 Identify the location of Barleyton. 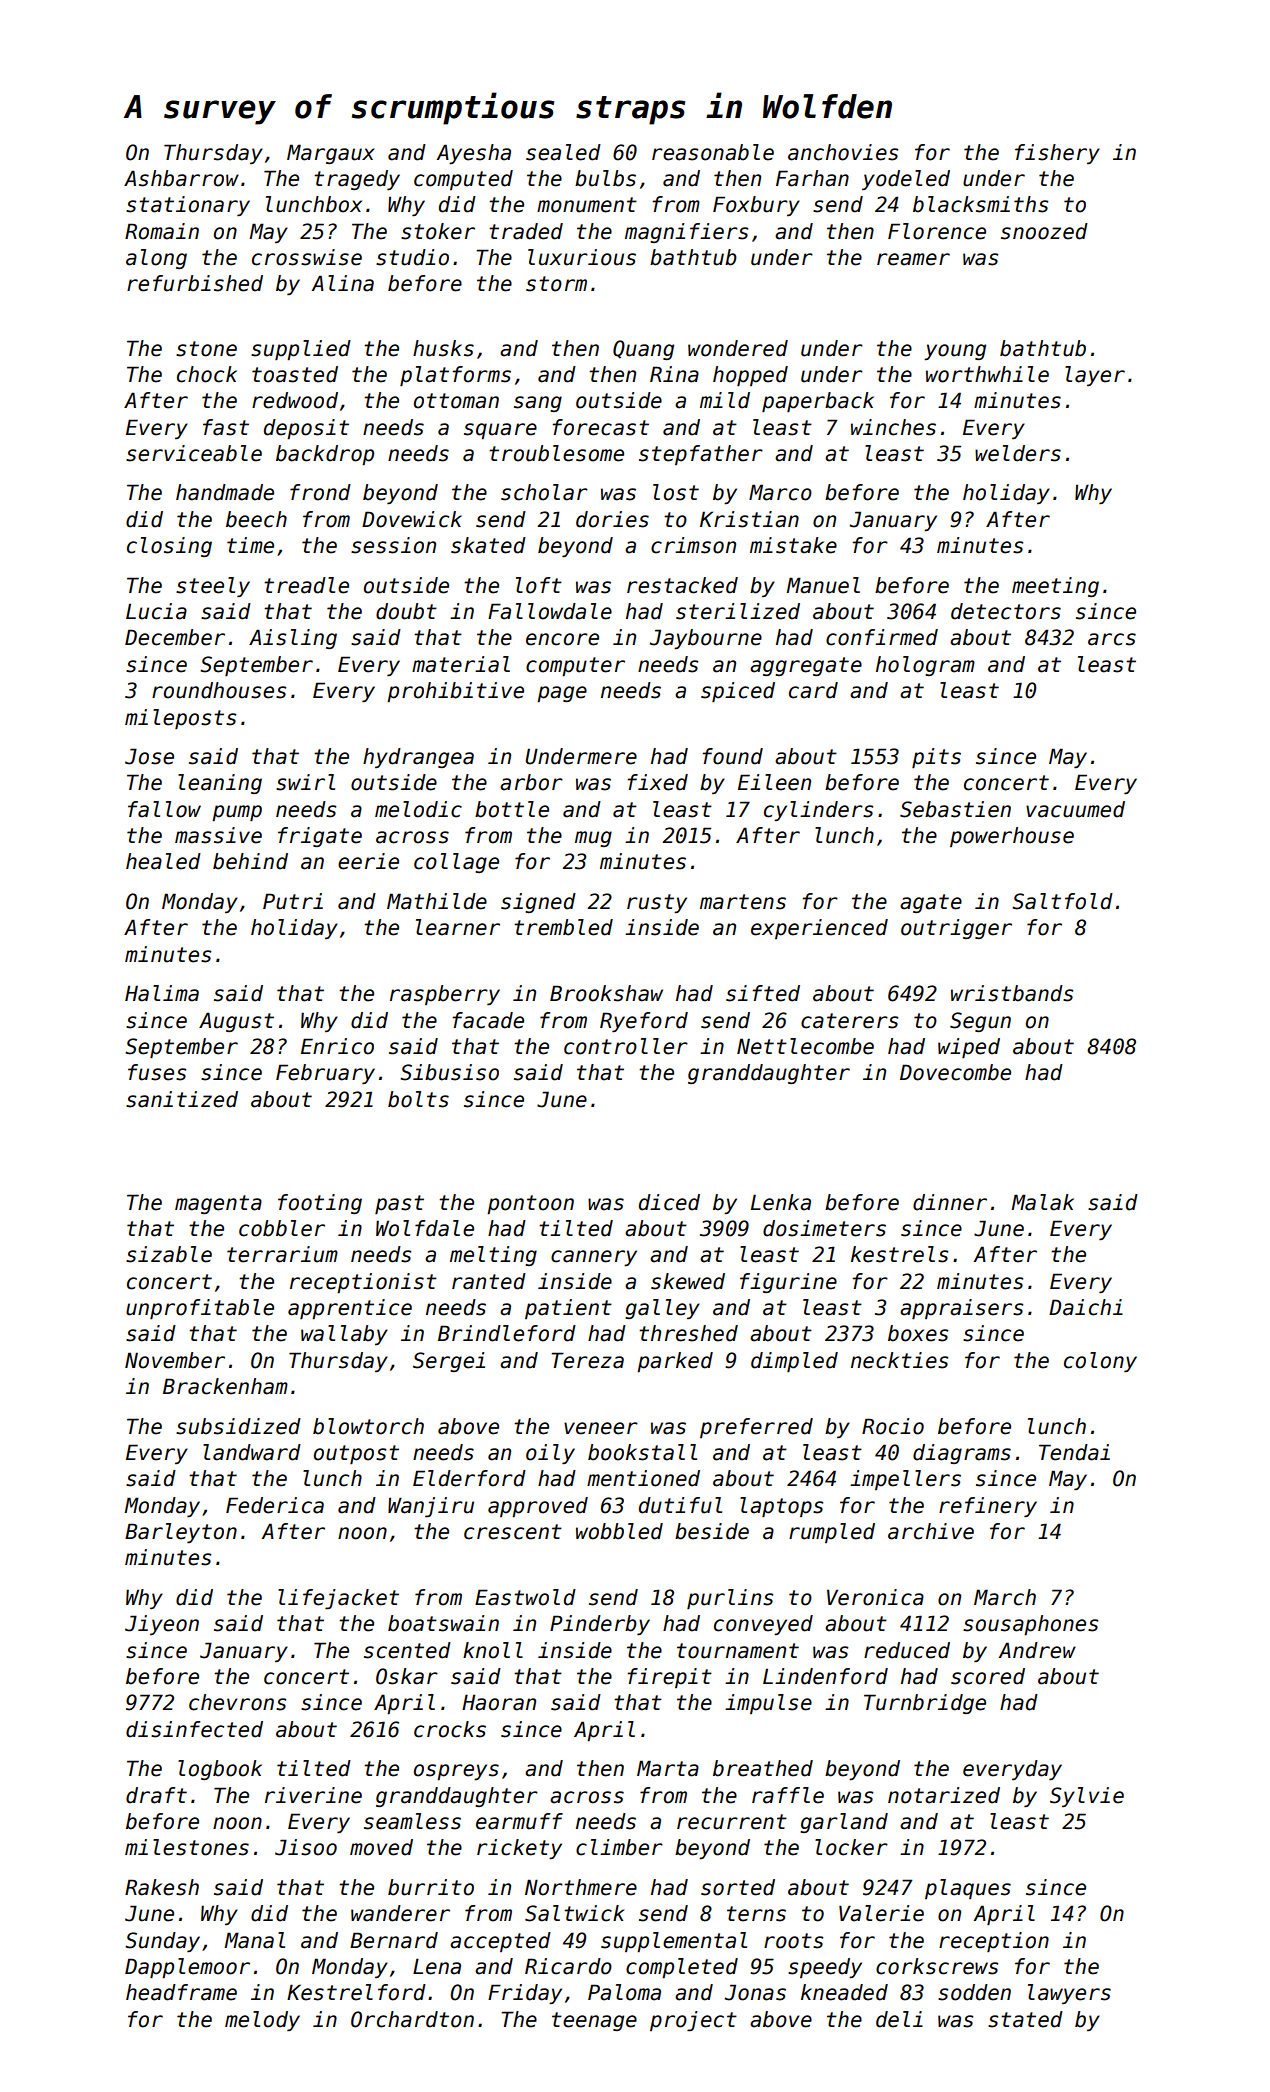
(181, 1533).
